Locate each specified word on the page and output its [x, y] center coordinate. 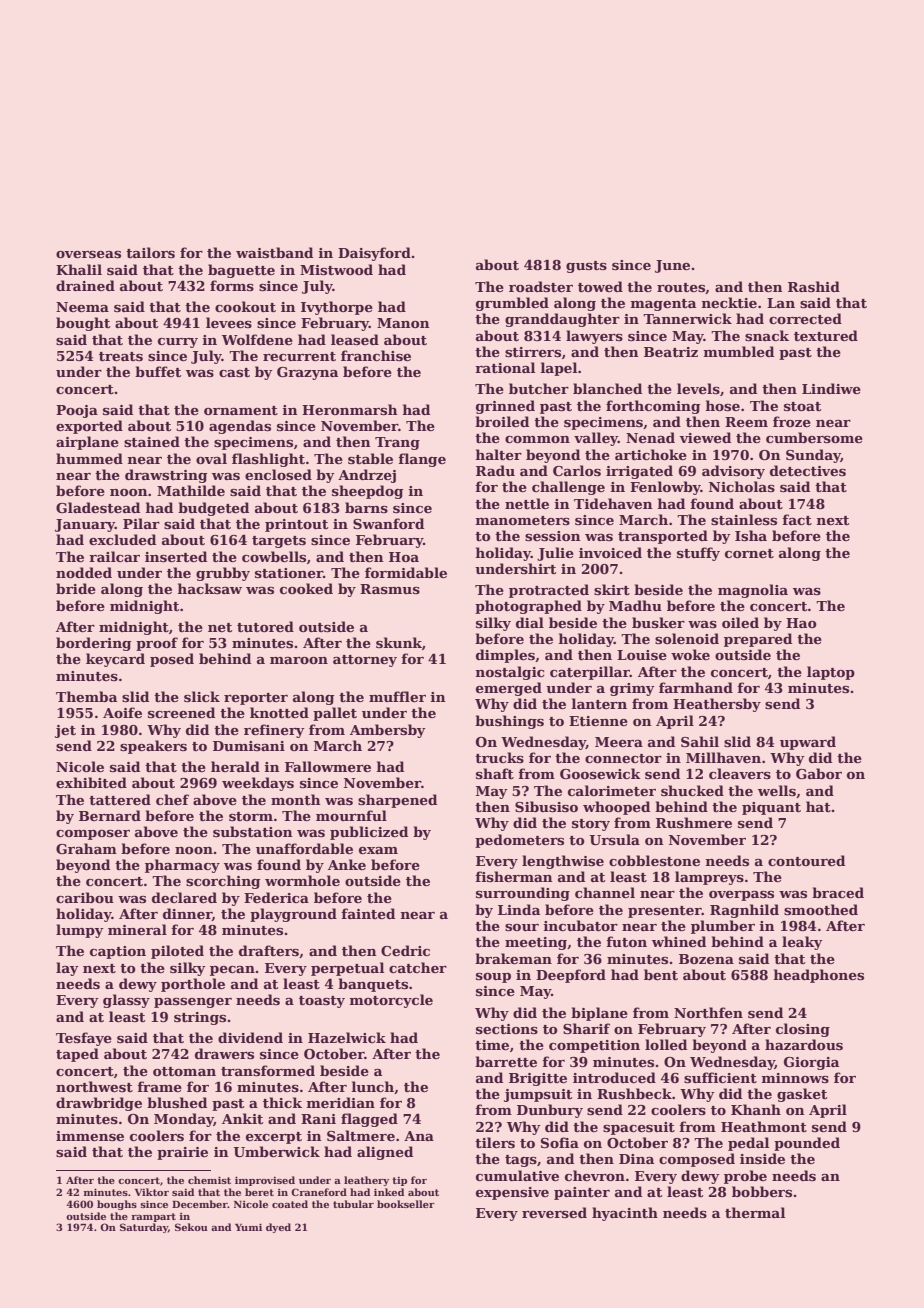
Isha [751, 535]
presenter [665, 912]
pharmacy [182, 866]
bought [83, 324]
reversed [554, 1212]
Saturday [144, 1228]
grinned [505, 407]
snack [767, 335]
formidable [406, 572]
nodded [84, 572]
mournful [351, 815]
